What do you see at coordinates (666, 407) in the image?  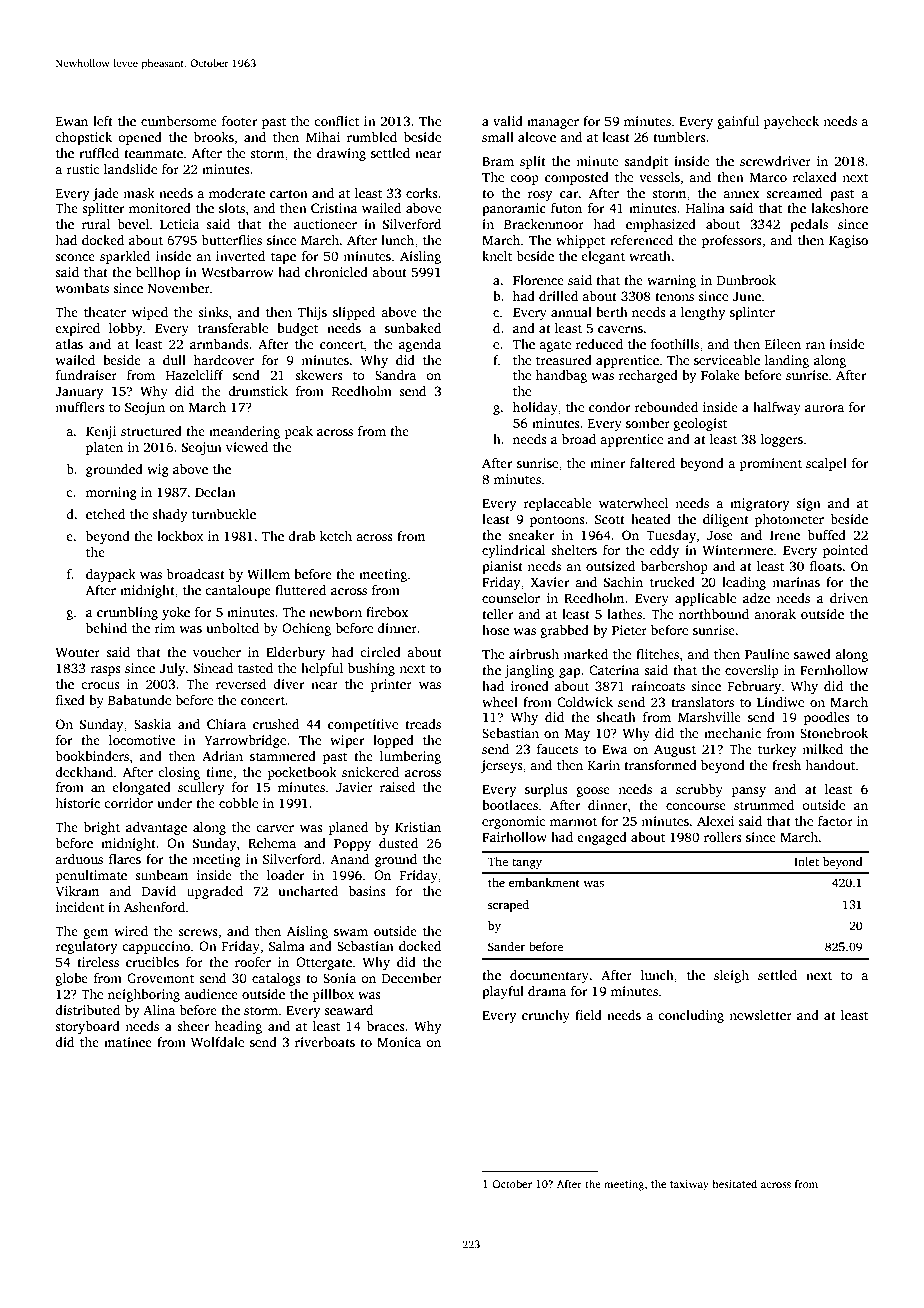 I see `rebounded` at bounding box center [666, 407].
